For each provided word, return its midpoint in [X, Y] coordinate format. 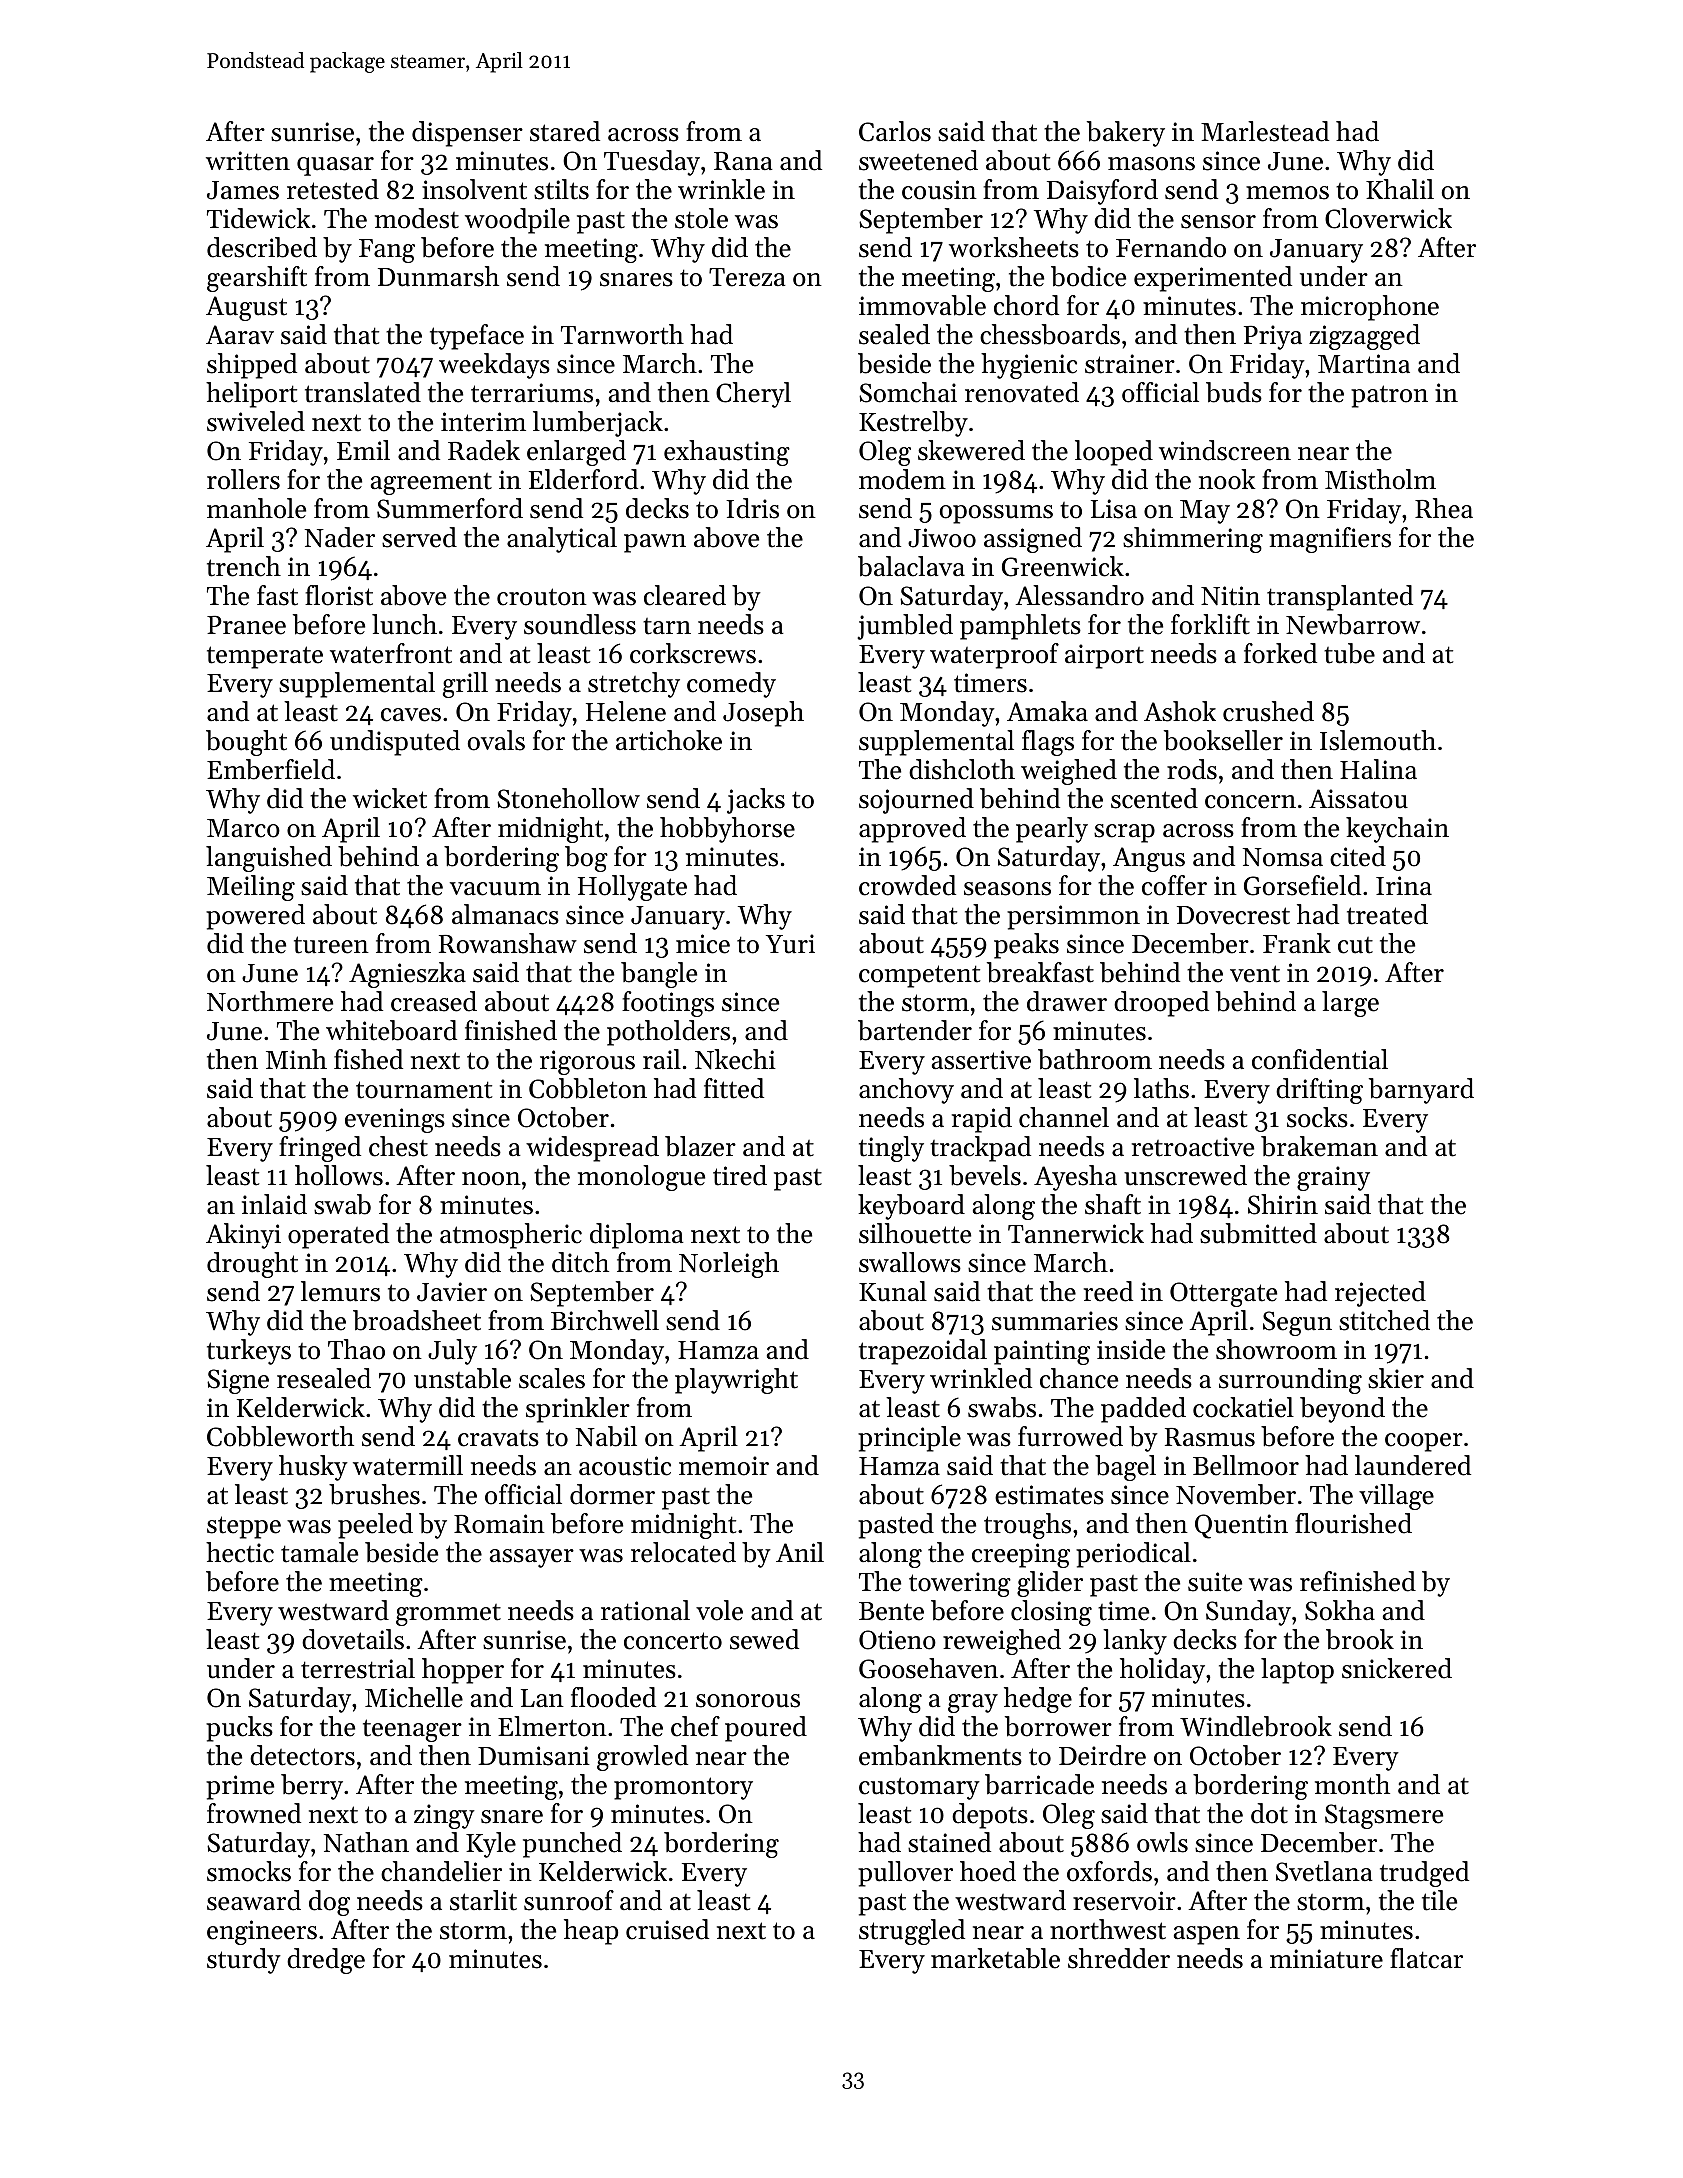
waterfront [391, 653]
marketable [995, 1958]
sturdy [244, 1961]
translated [363, 392]
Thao [356, 1349]
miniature [1326, 1959]
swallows [910, 1262]
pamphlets [1020, 627]
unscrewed [1185, 1175]
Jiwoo [942, 538]
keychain [1397, 830]
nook [1227, 479]
